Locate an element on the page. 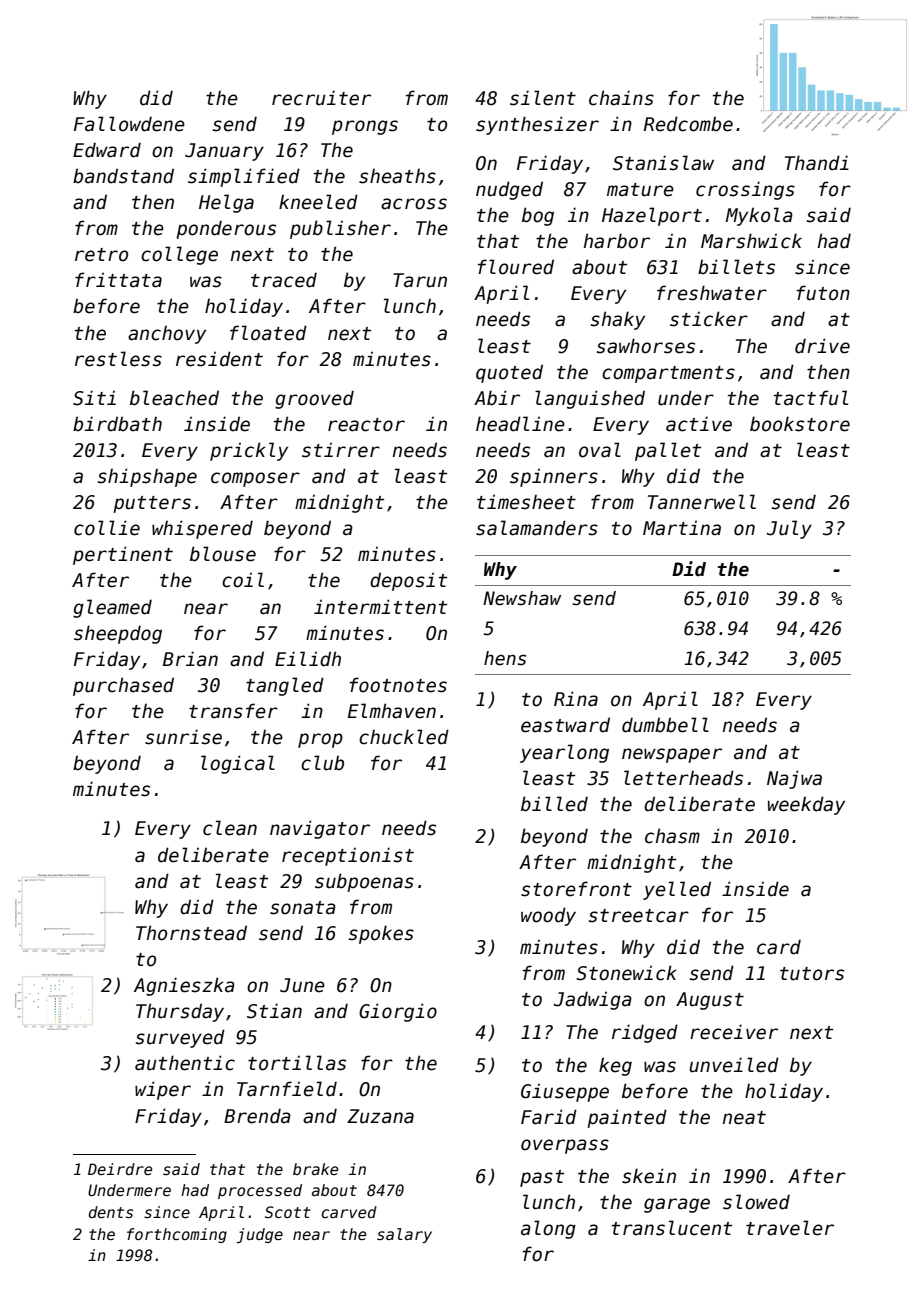 This page has height=1308, width=924. Deirdre is located at coordinates (120, 1169).
